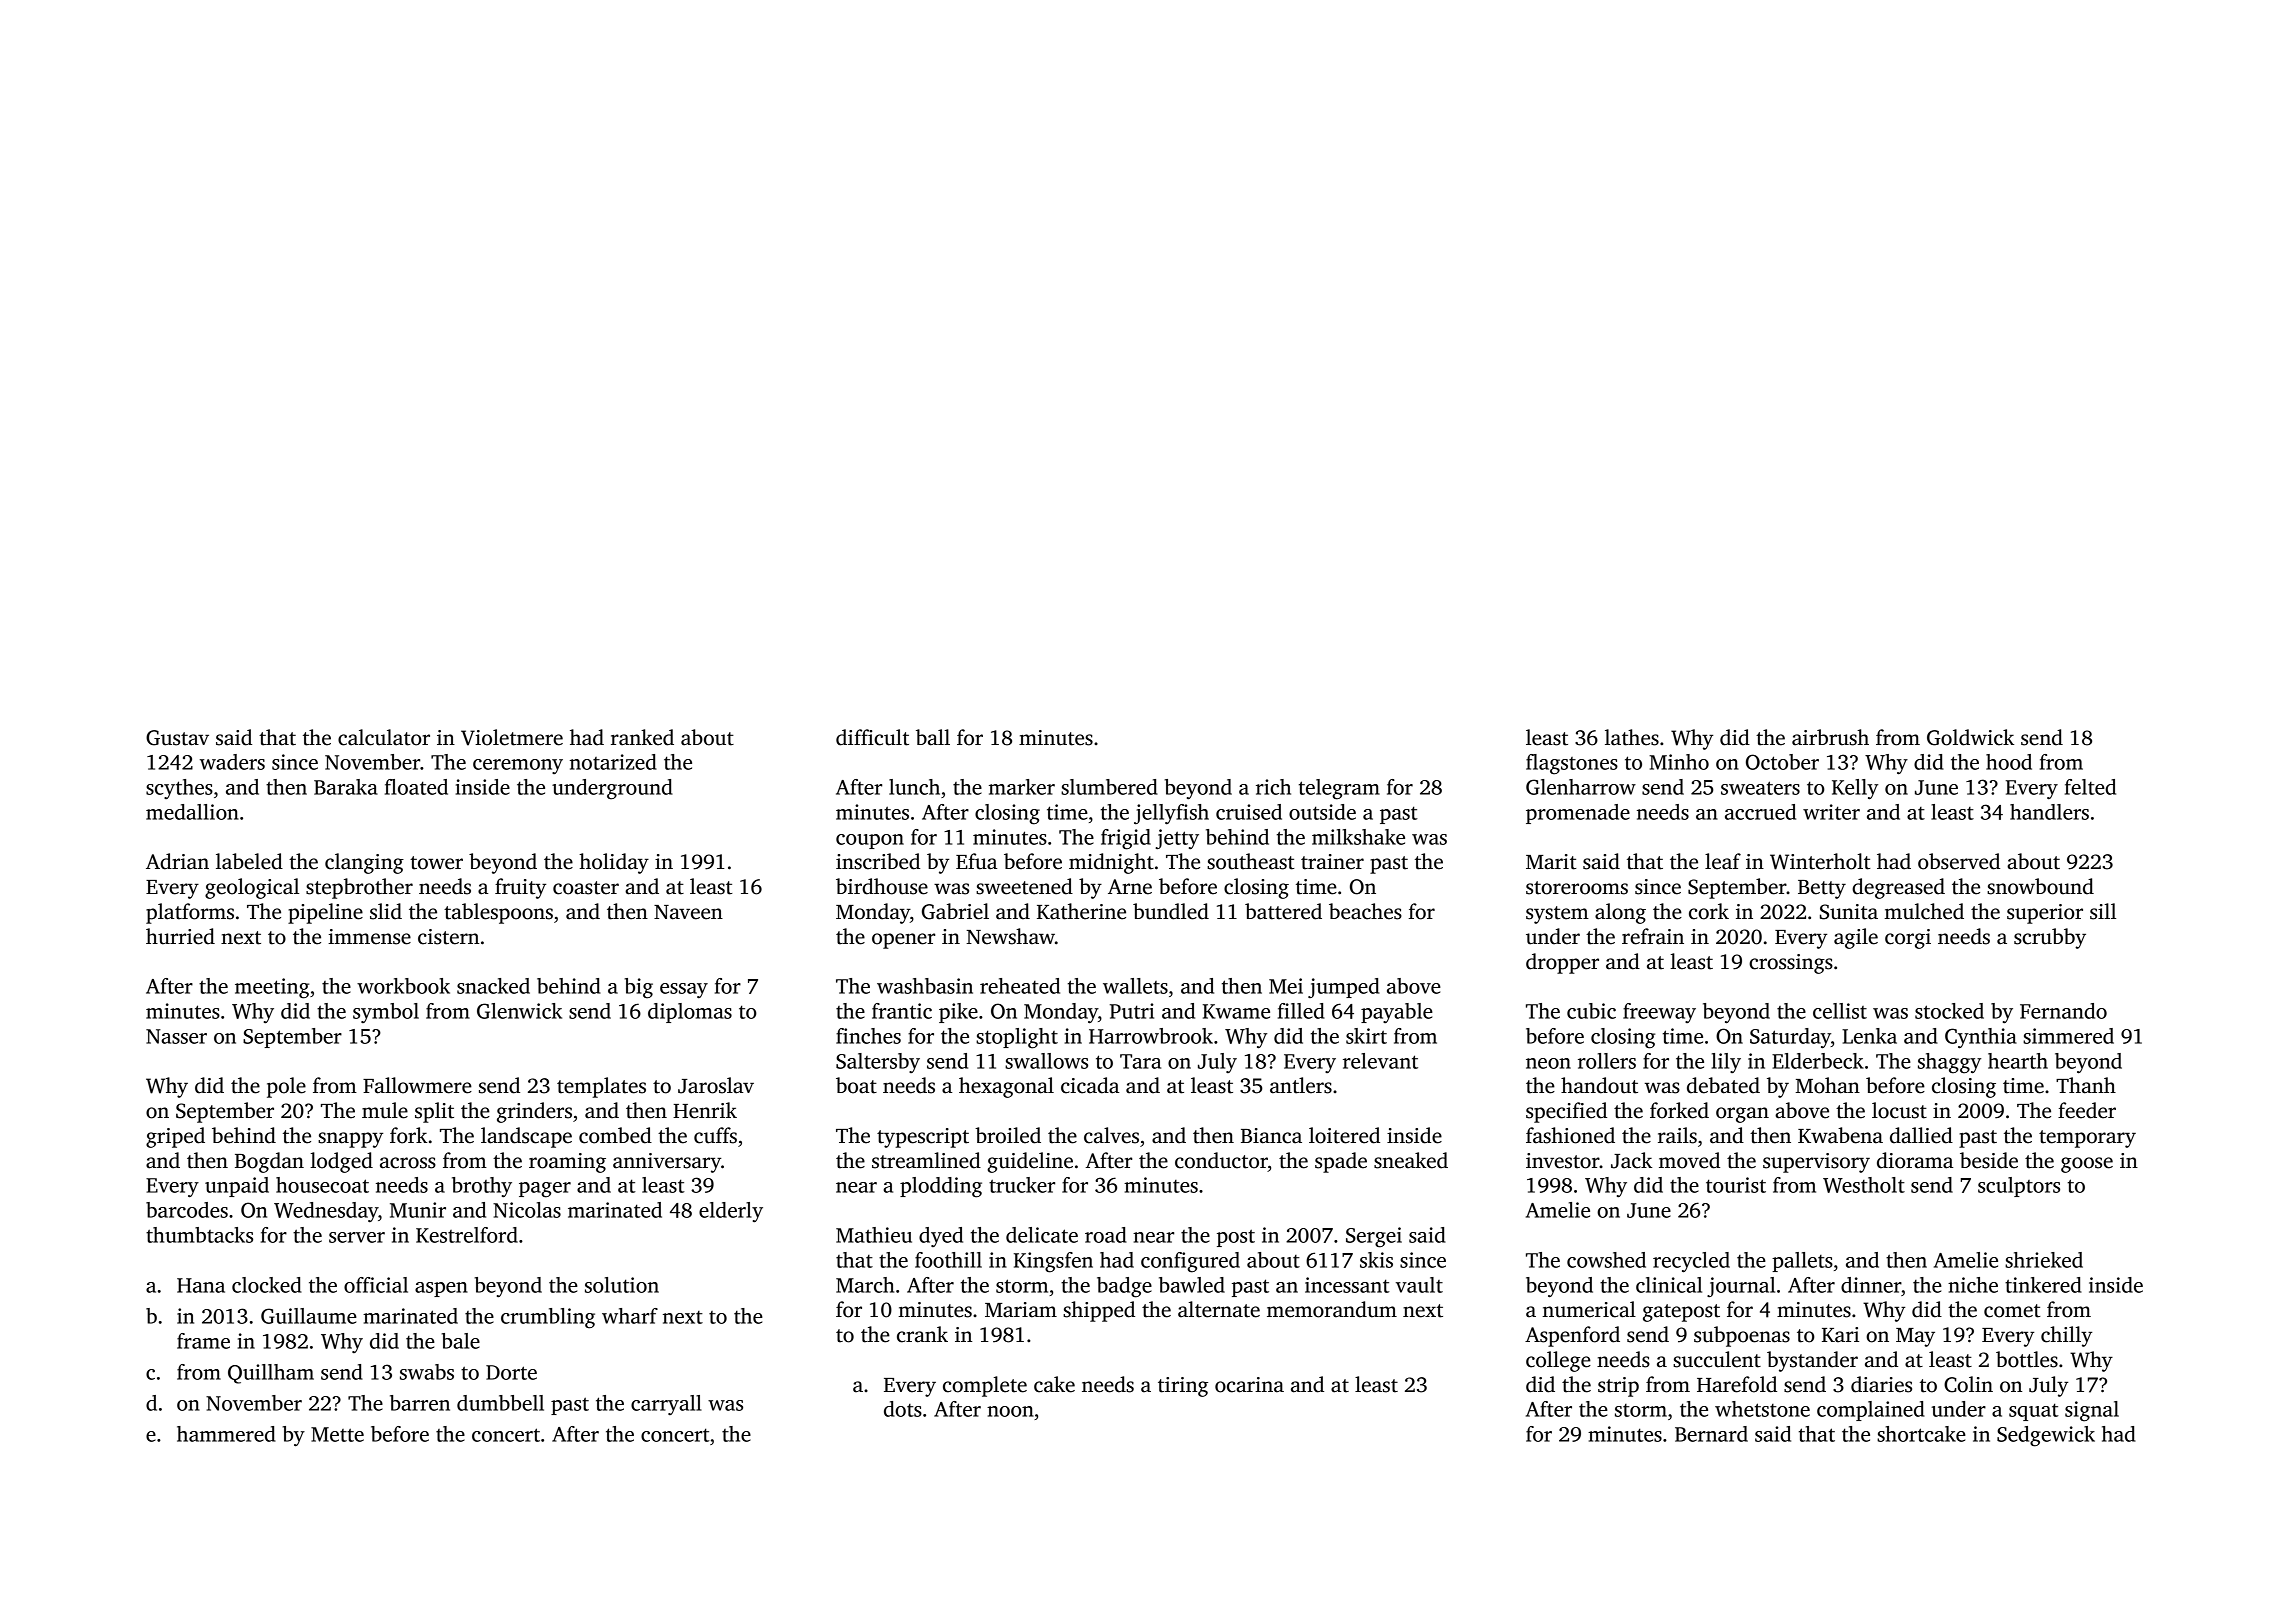  Describe the element at coordinates (417, 1085) in the document. I see `Fallowmere` at that location.
